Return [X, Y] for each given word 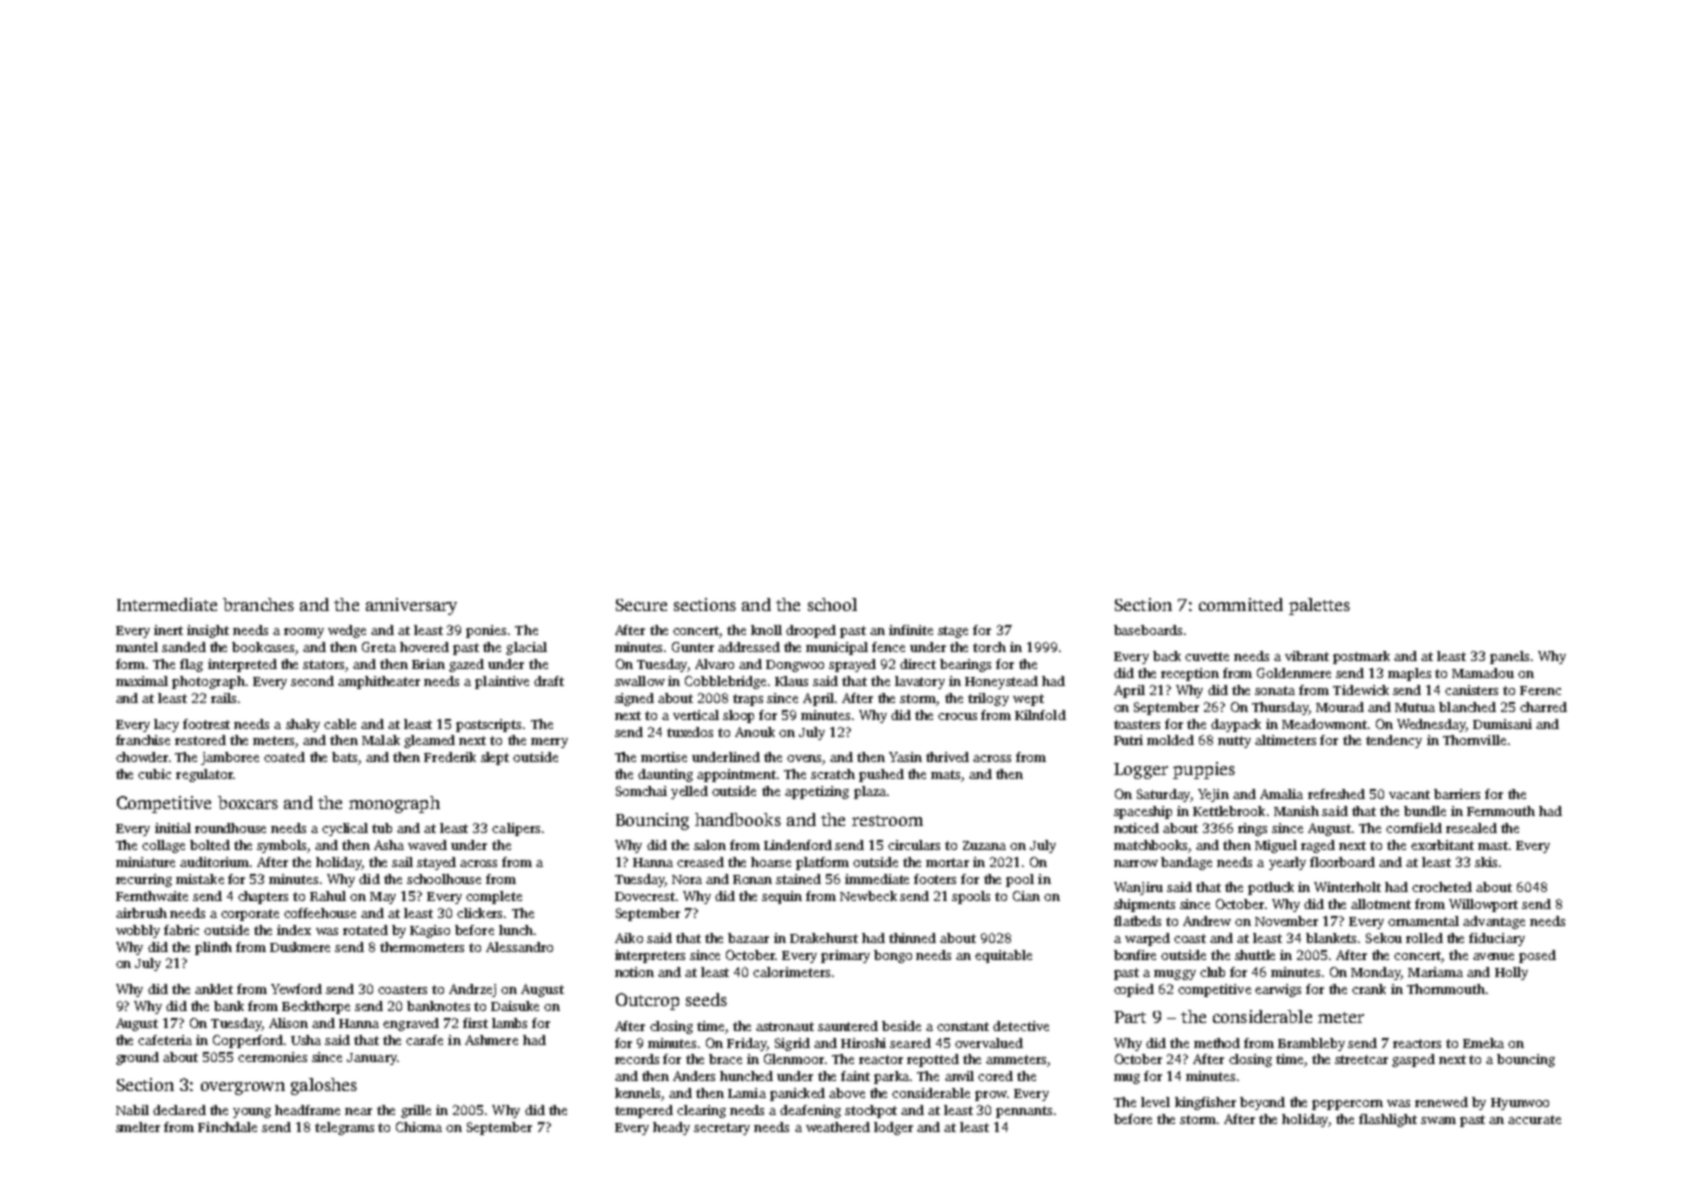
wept [1028, 700]
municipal [837, 648]
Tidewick [1361, 690]
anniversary [411, 606]
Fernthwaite [152, 896]
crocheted [1442, 887]
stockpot [871, 1111]
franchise [143, 740]
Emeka [1483, 1043]
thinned [912, 938]
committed [1241, 604]
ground [137, 1058]
